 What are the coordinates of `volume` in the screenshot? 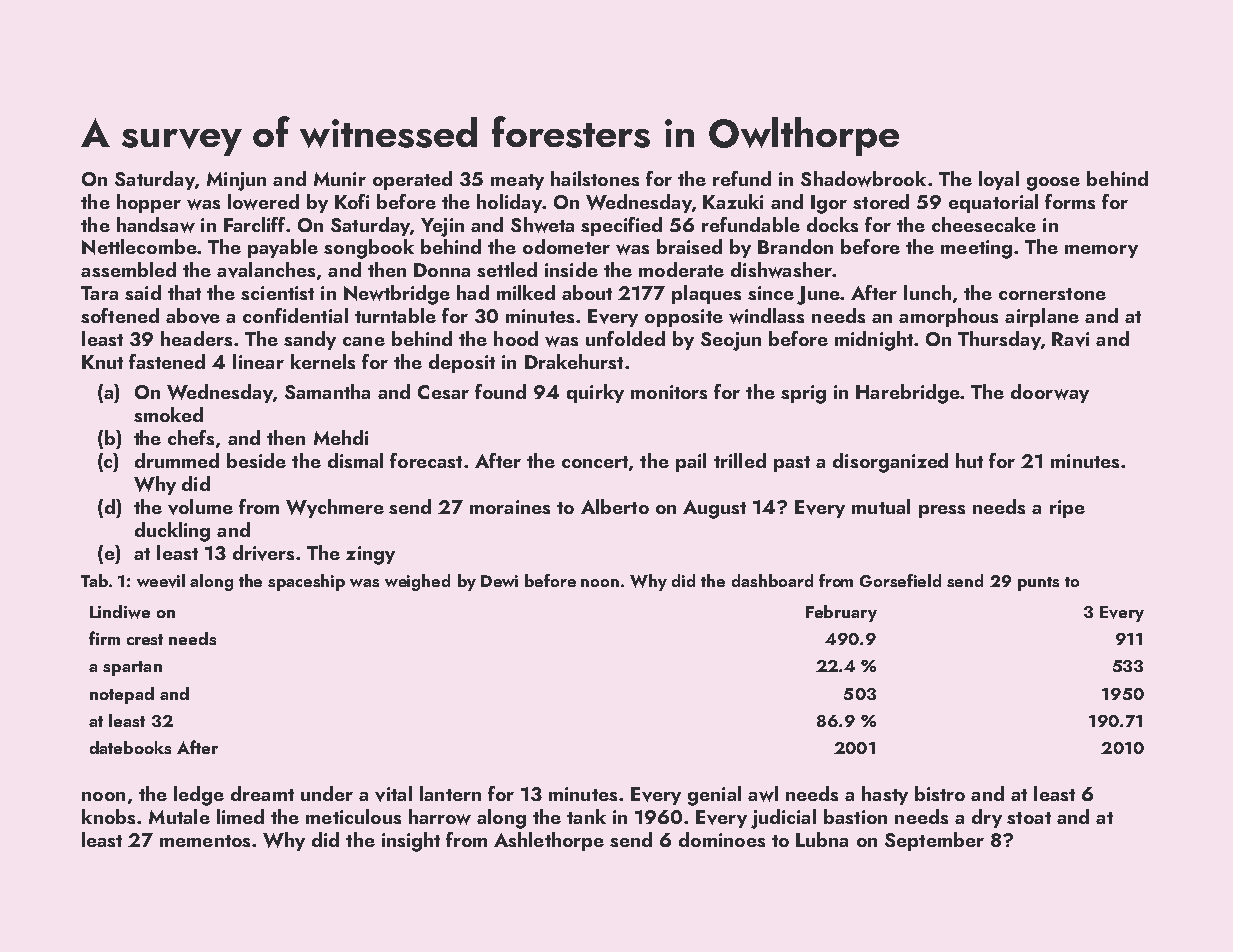 It's located at (200, 507).
